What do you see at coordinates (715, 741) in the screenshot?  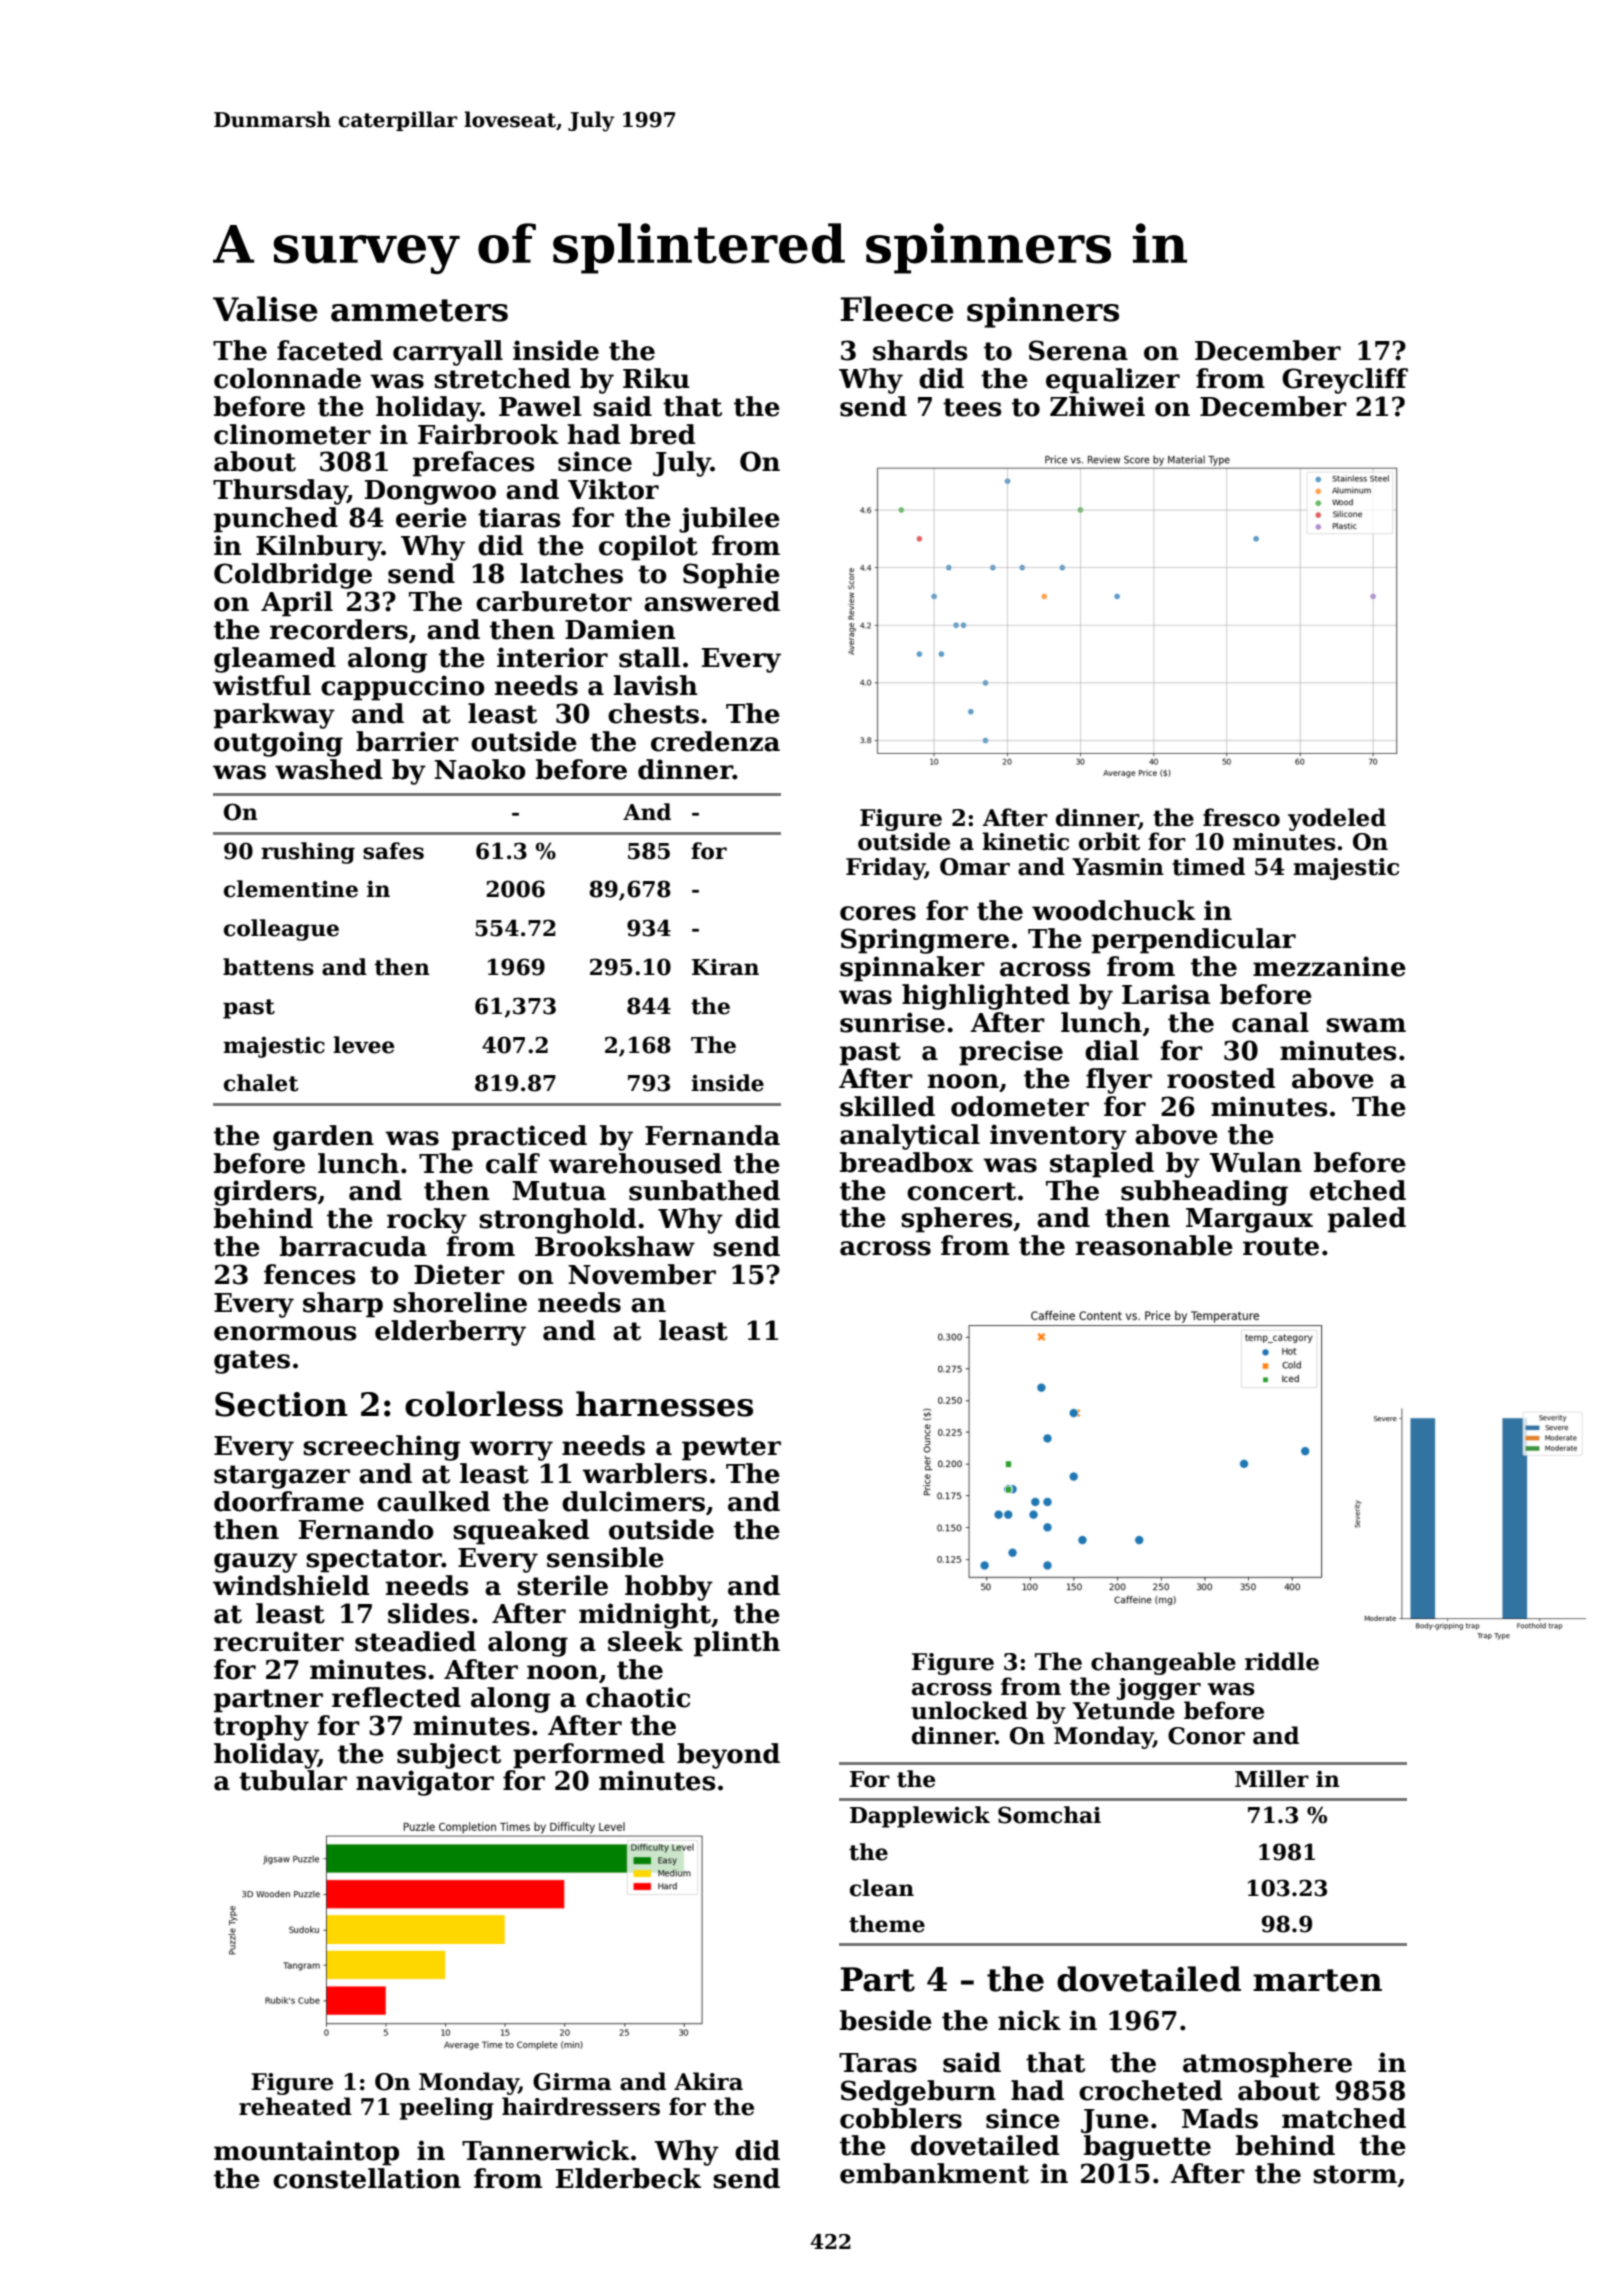 I see `credenza` at bounding box center [715, 741].
